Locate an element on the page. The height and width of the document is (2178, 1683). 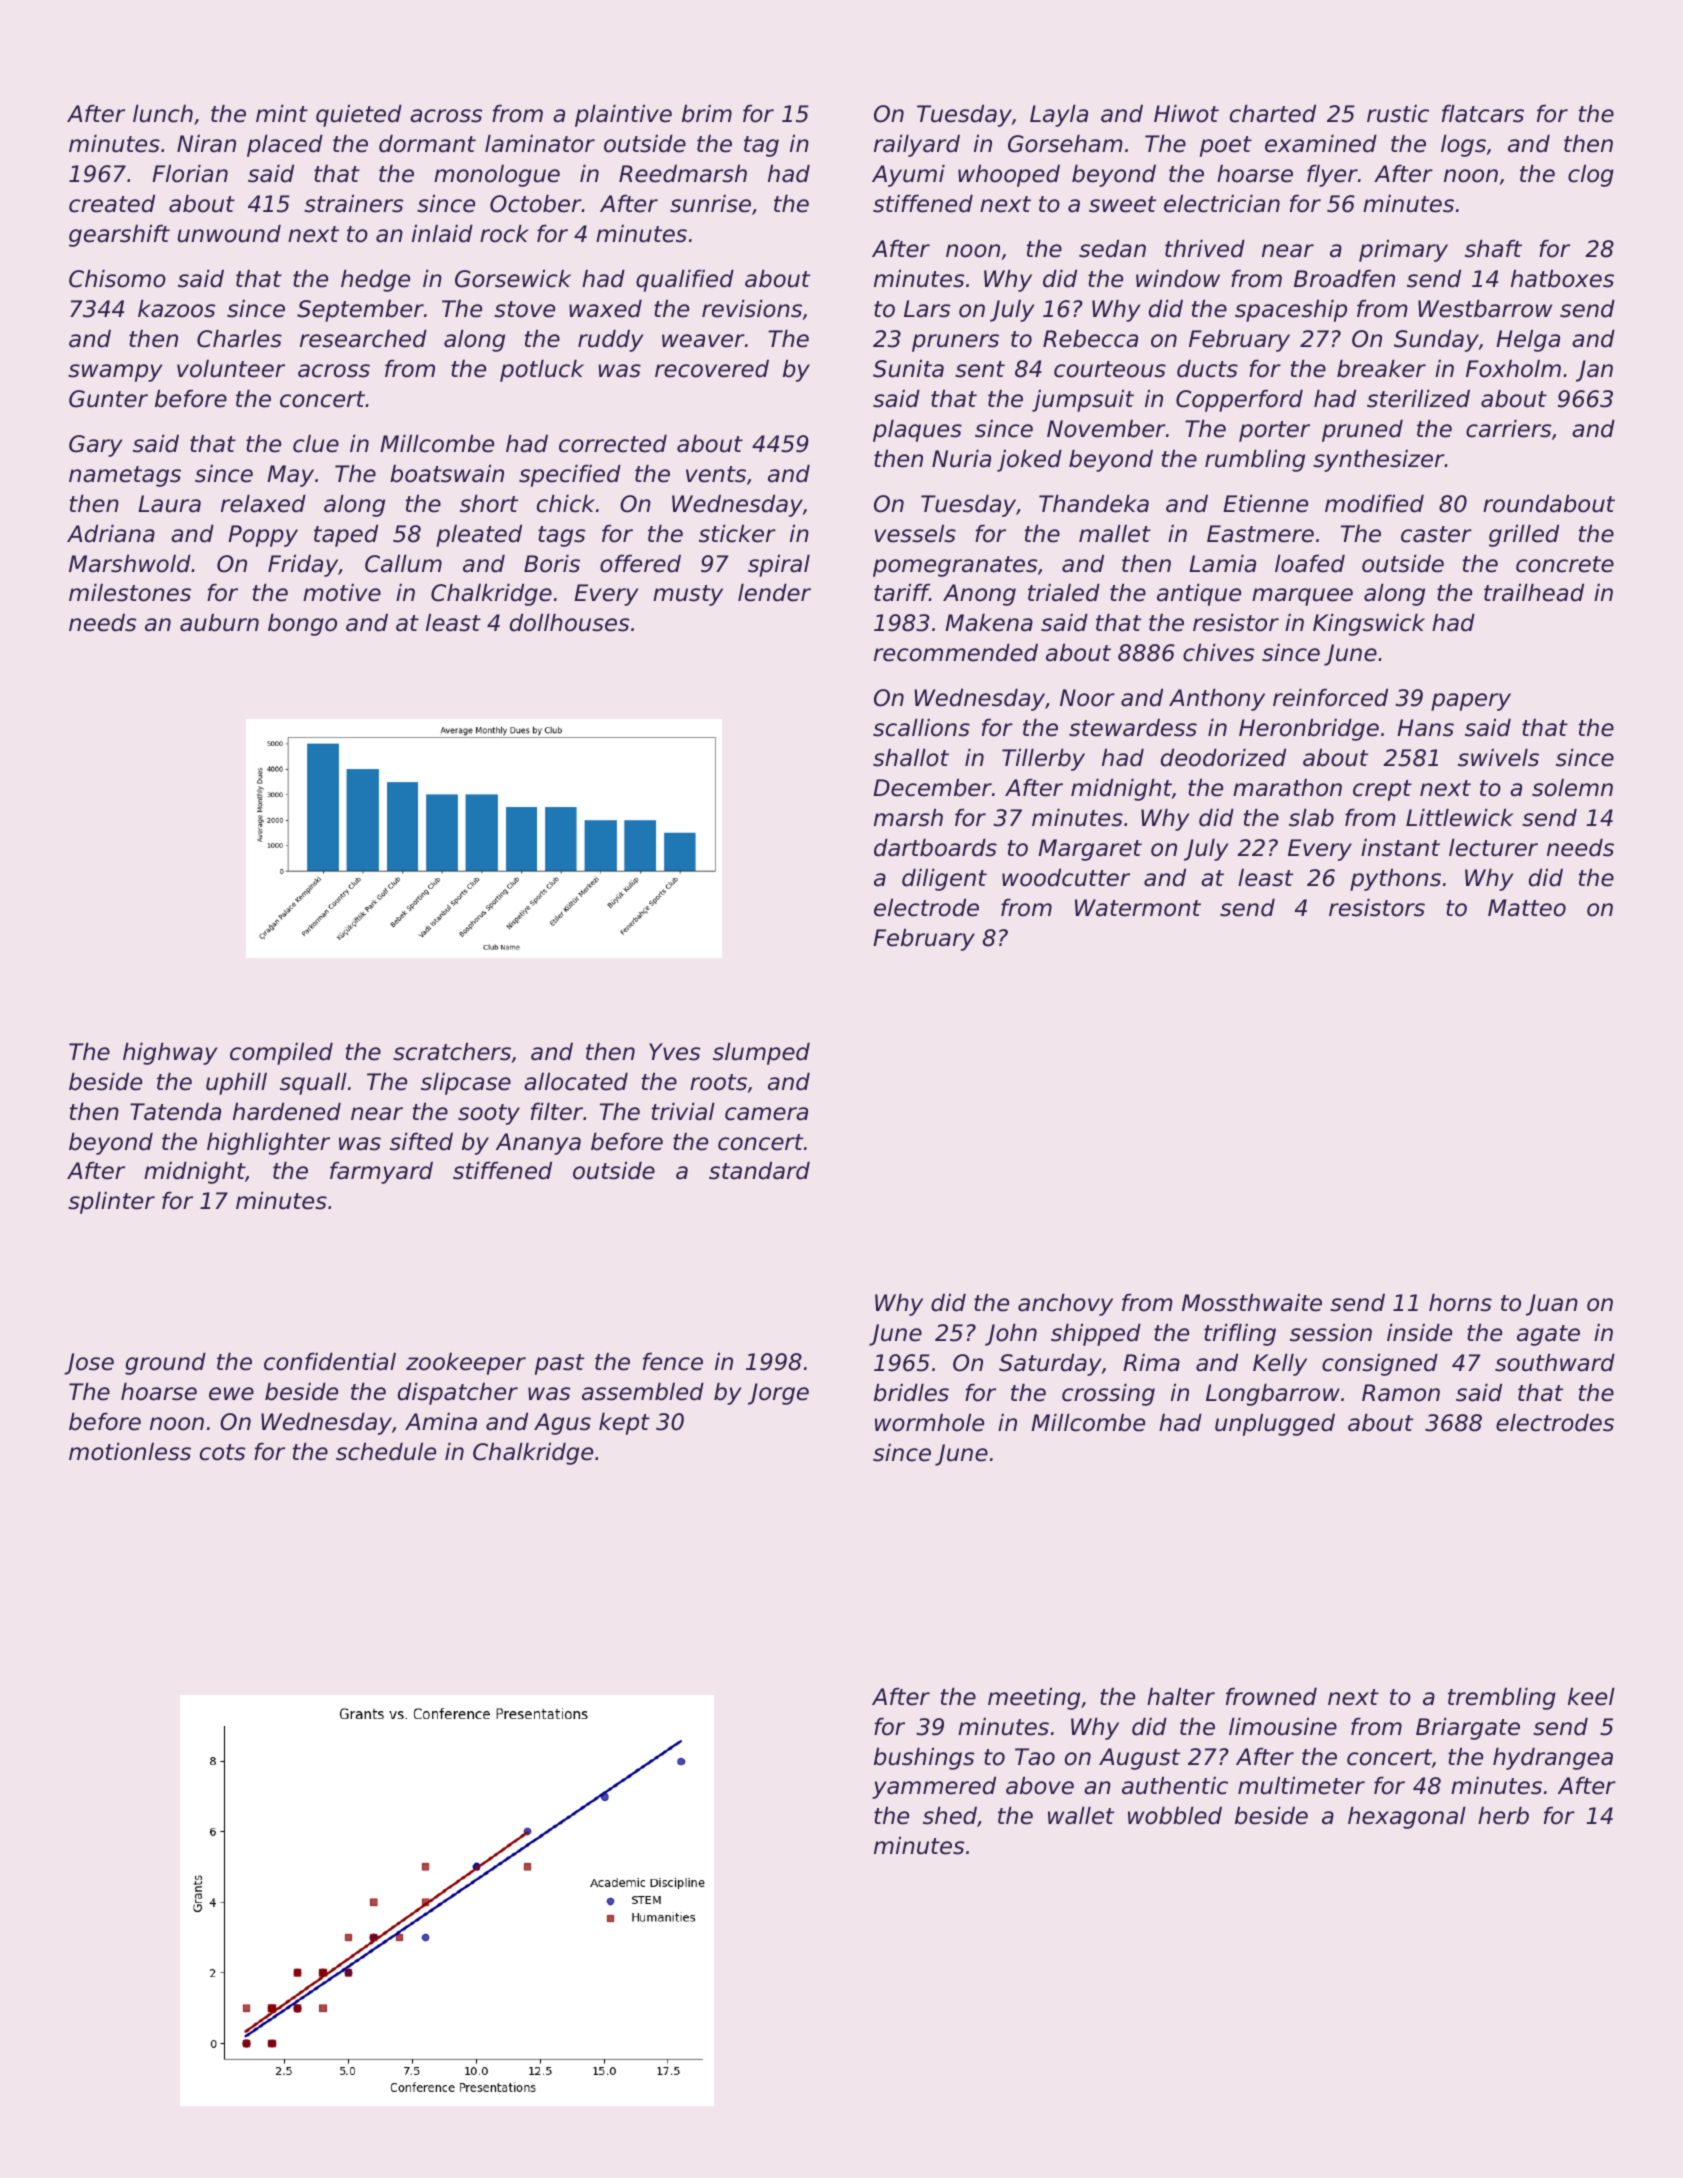
Noor is located at coordinates (1087, 698).
